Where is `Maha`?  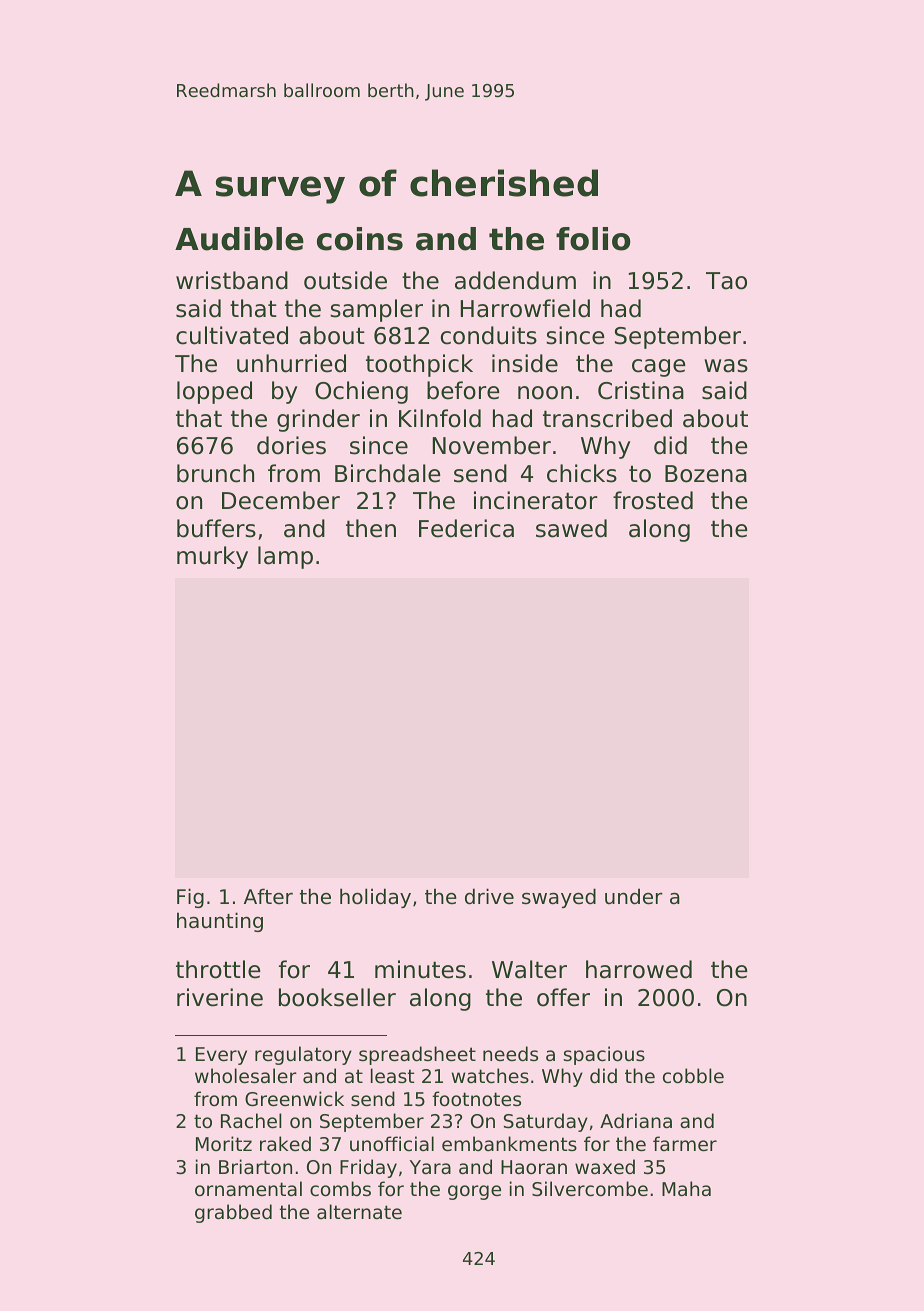
Maha is located at coordinates (686, 1188).
